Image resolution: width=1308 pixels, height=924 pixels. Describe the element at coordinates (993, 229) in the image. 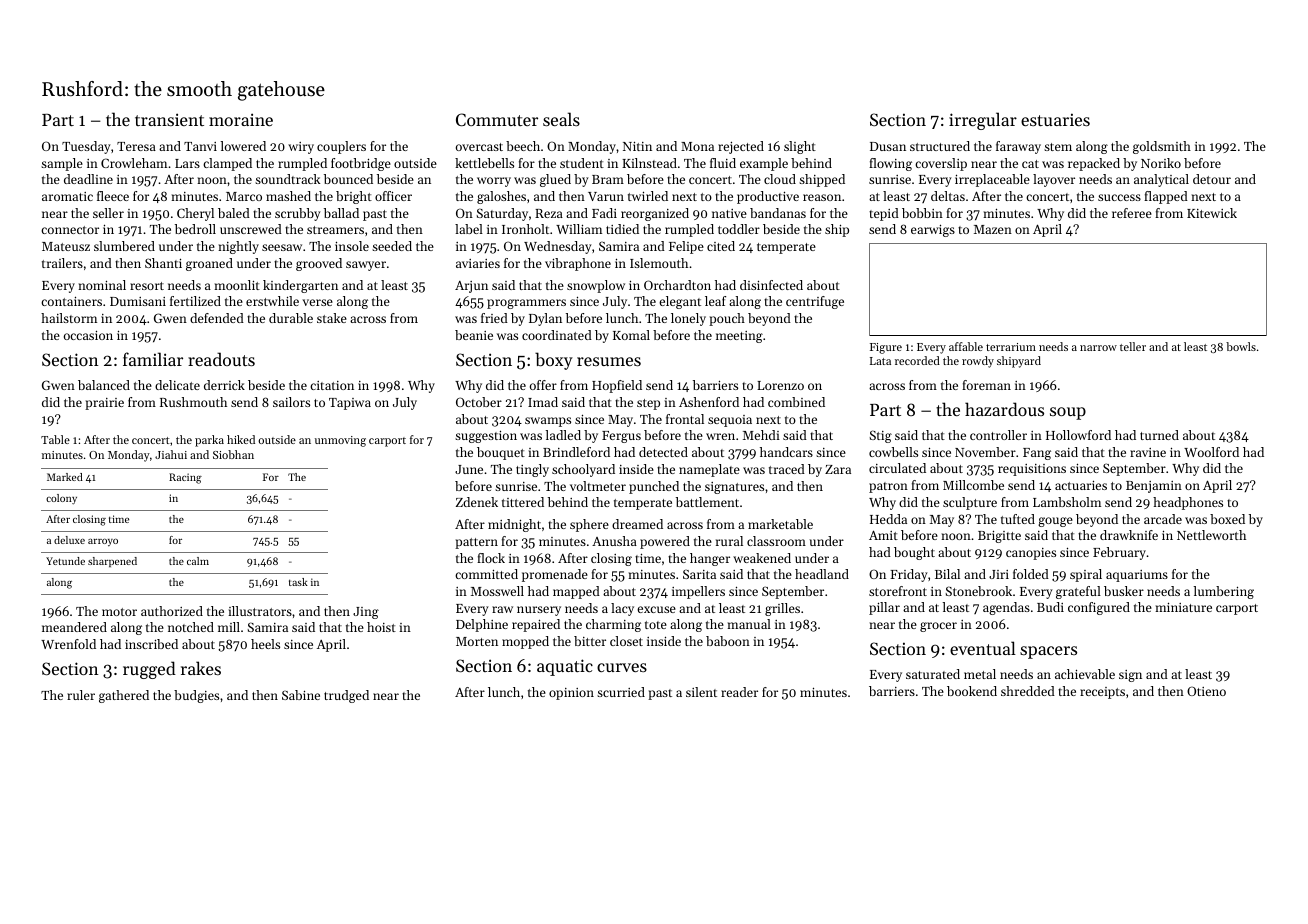

I see `Mazen` at that location.
